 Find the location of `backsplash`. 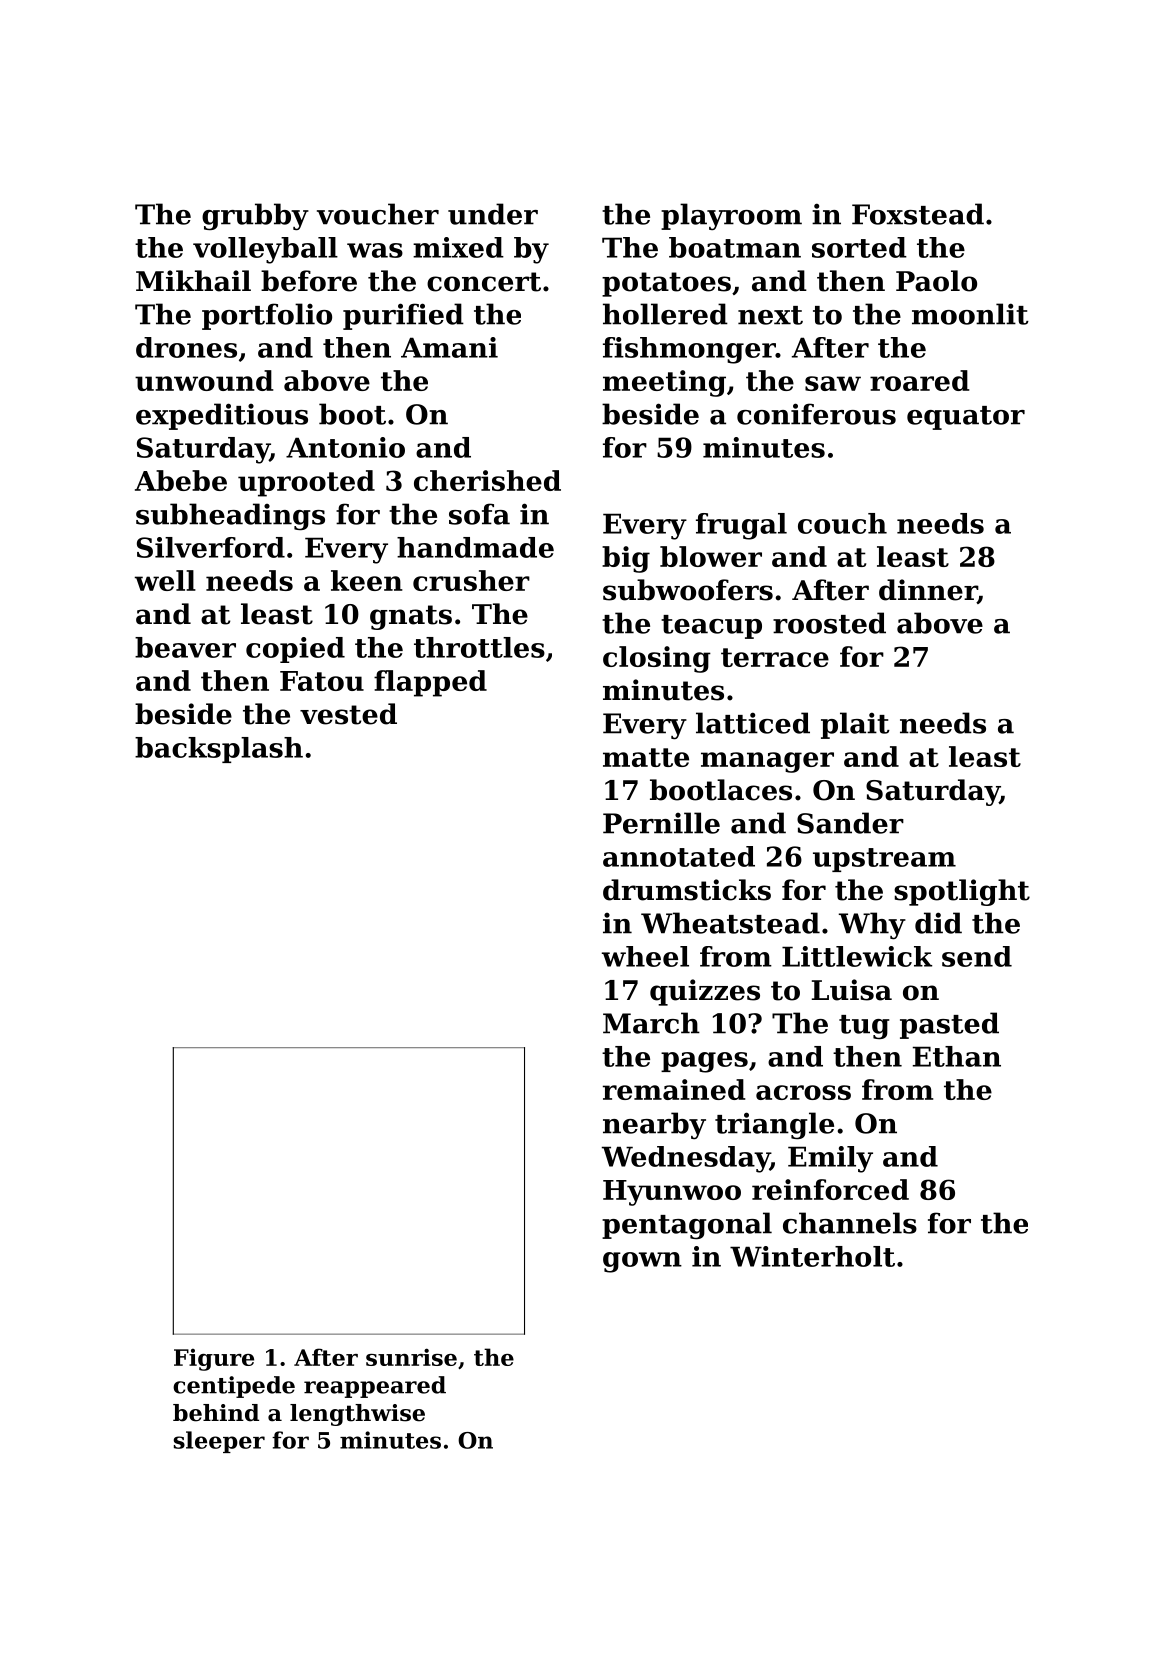

backsplash is located at coordinates (219, 750).
